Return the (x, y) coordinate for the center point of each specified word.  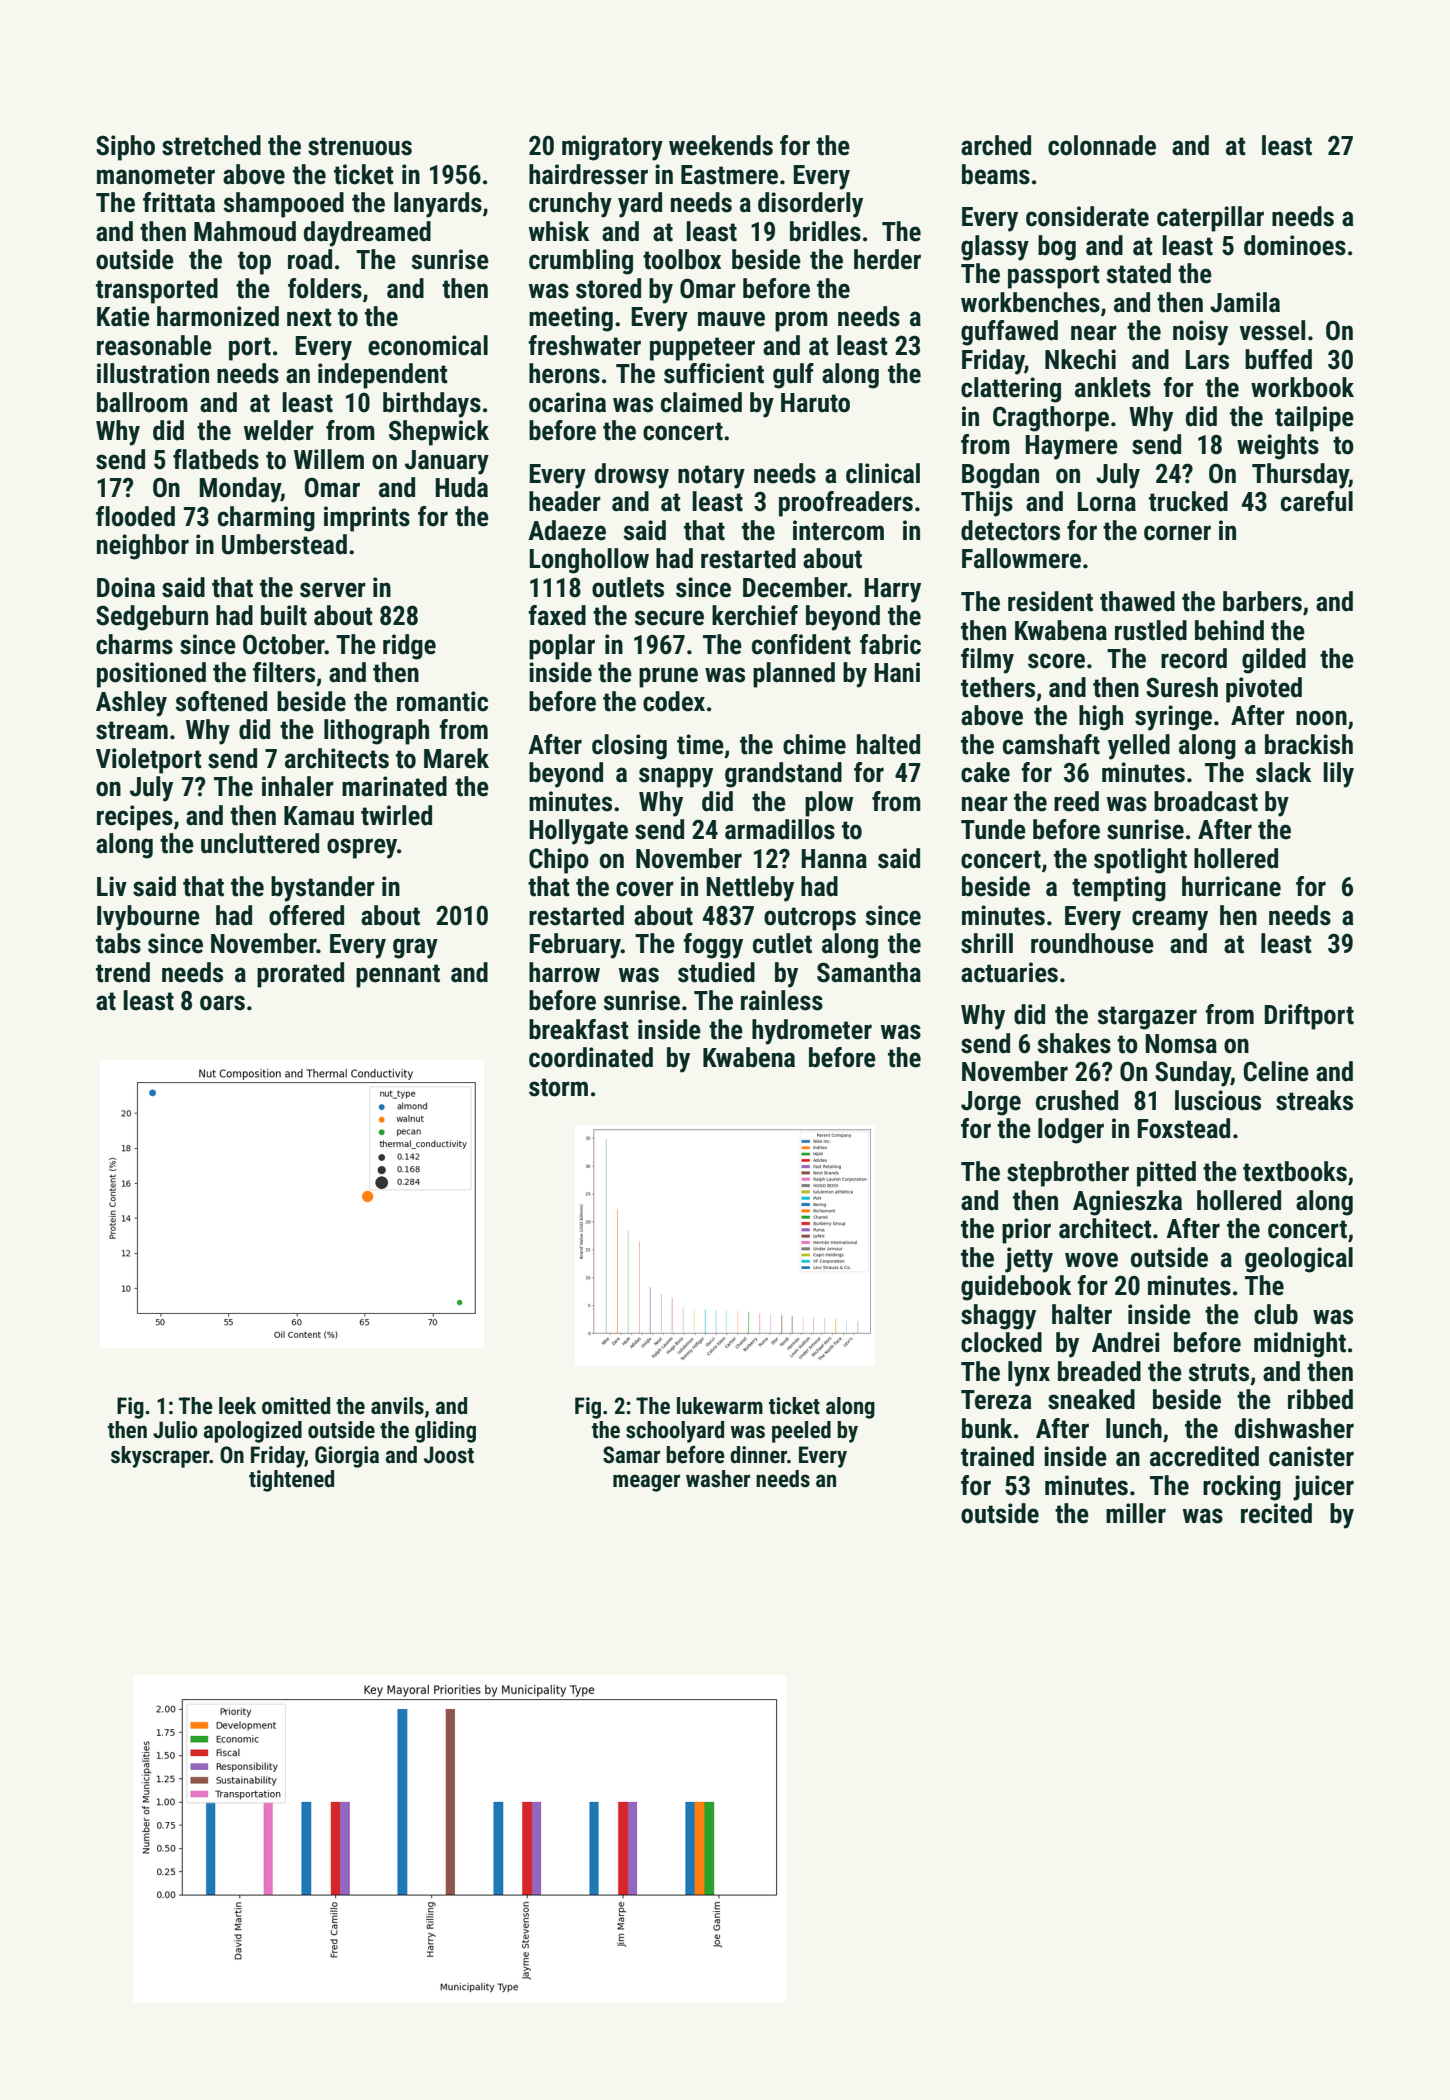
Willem (329, 459)
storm (558, 1087)
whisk (559, 231)
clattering (1011, 390)
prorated (300, 975)
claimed (701, 402)
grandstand (783, 775)
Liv (112, 886)
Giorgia (347, 1457)
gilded (1274, 661)
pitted (1166, 1174)
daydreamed (367, 234)
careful (1317, 501)
